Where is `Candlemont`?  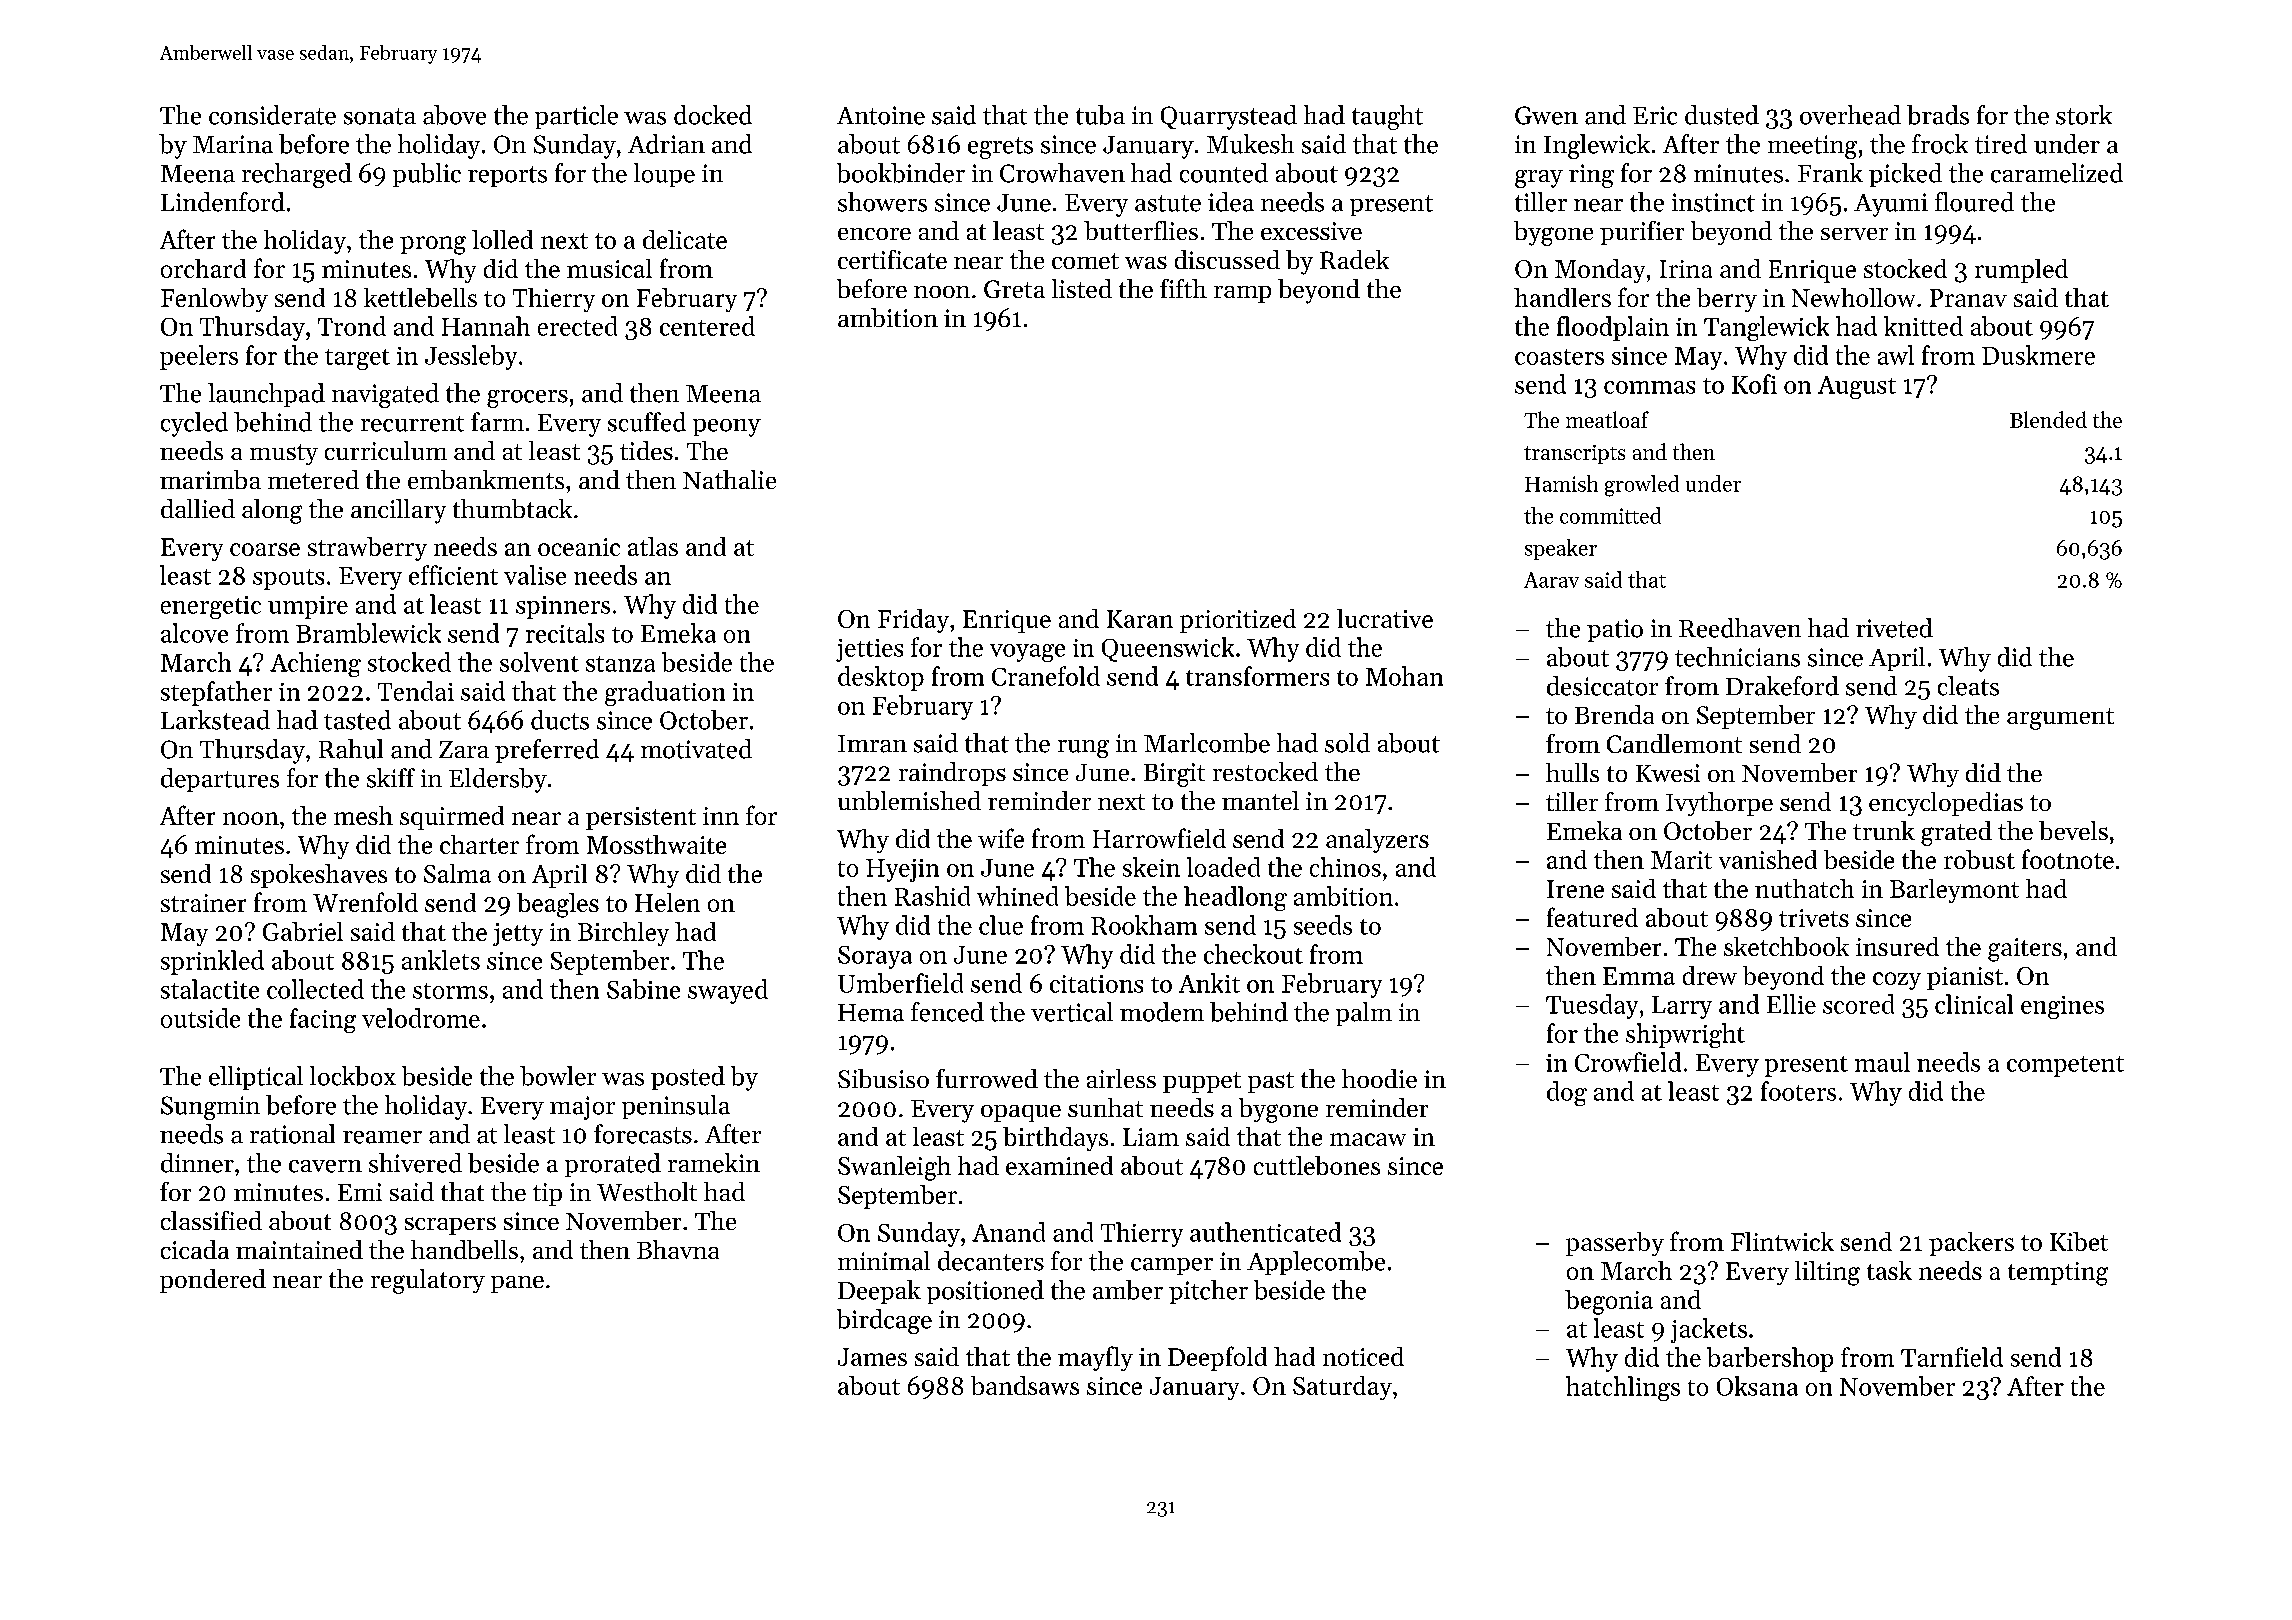 Candlemont is located at coordinates (1674, 743).
